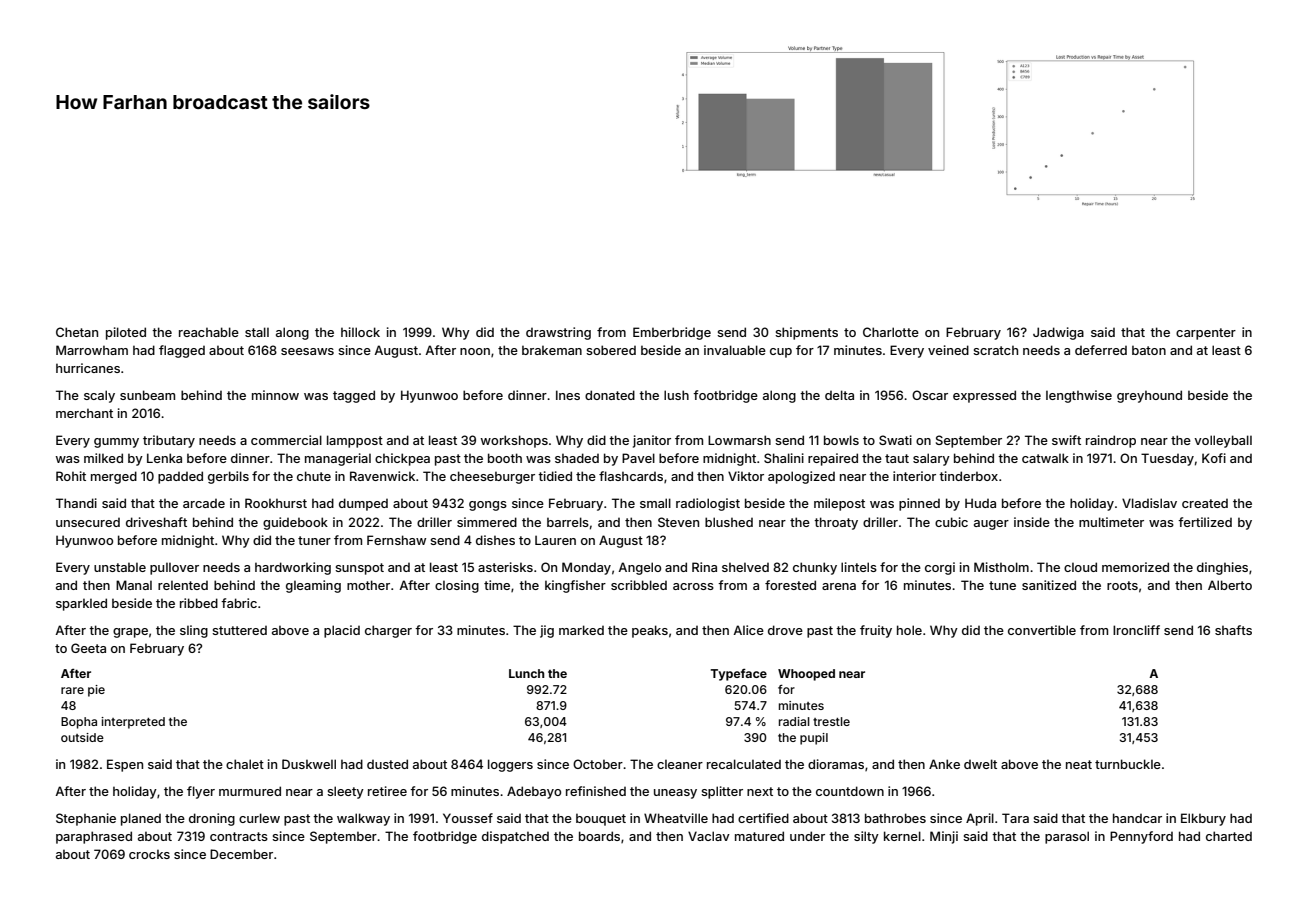 This image has width=1308, height=924. What do you see at coordinates (610, 395) in the image?
I see `donated` at bounding box center [610, 395].
